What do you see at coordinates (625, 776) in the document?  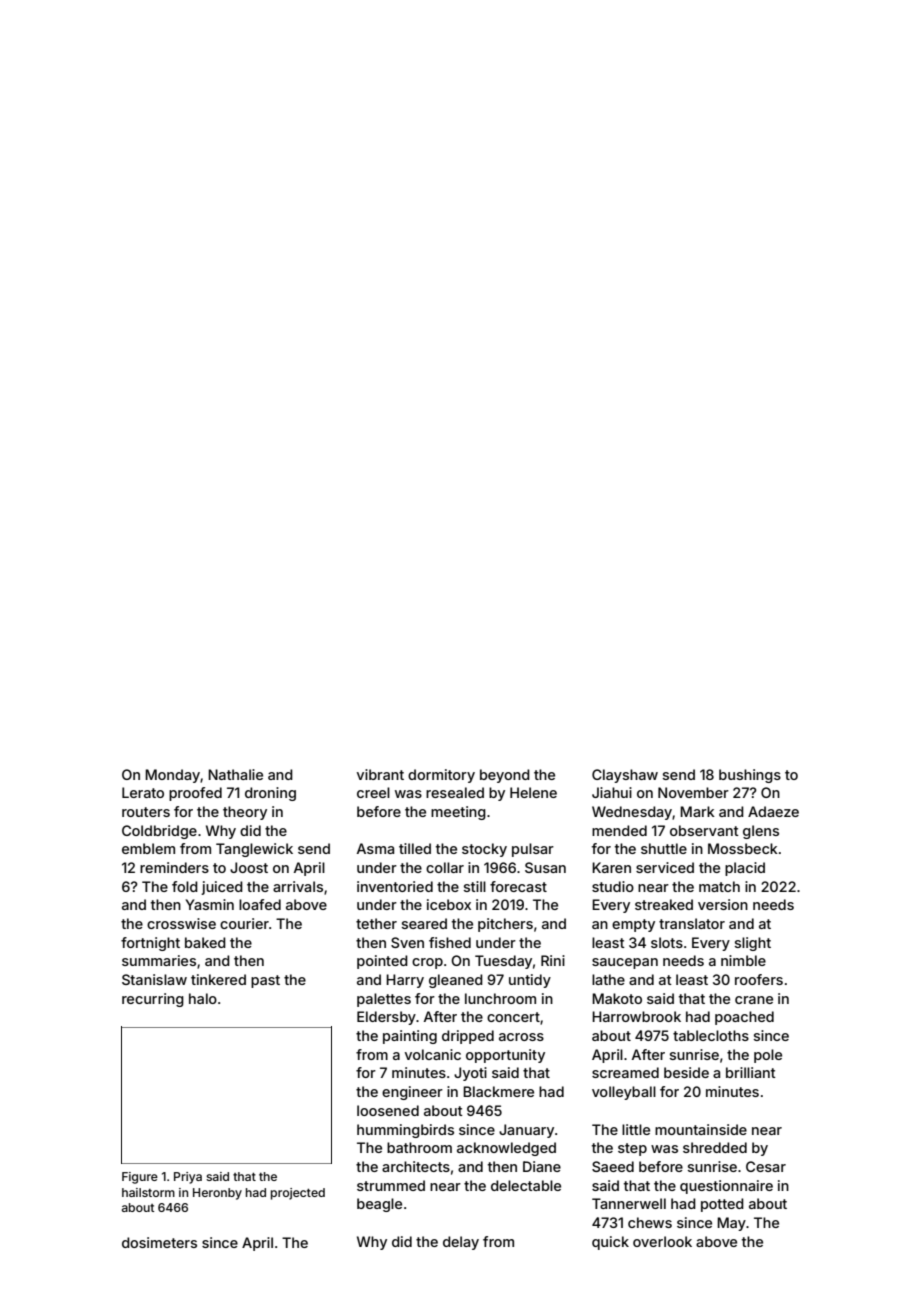 I see `Clayshaw` at bounding box center [625, 776].
